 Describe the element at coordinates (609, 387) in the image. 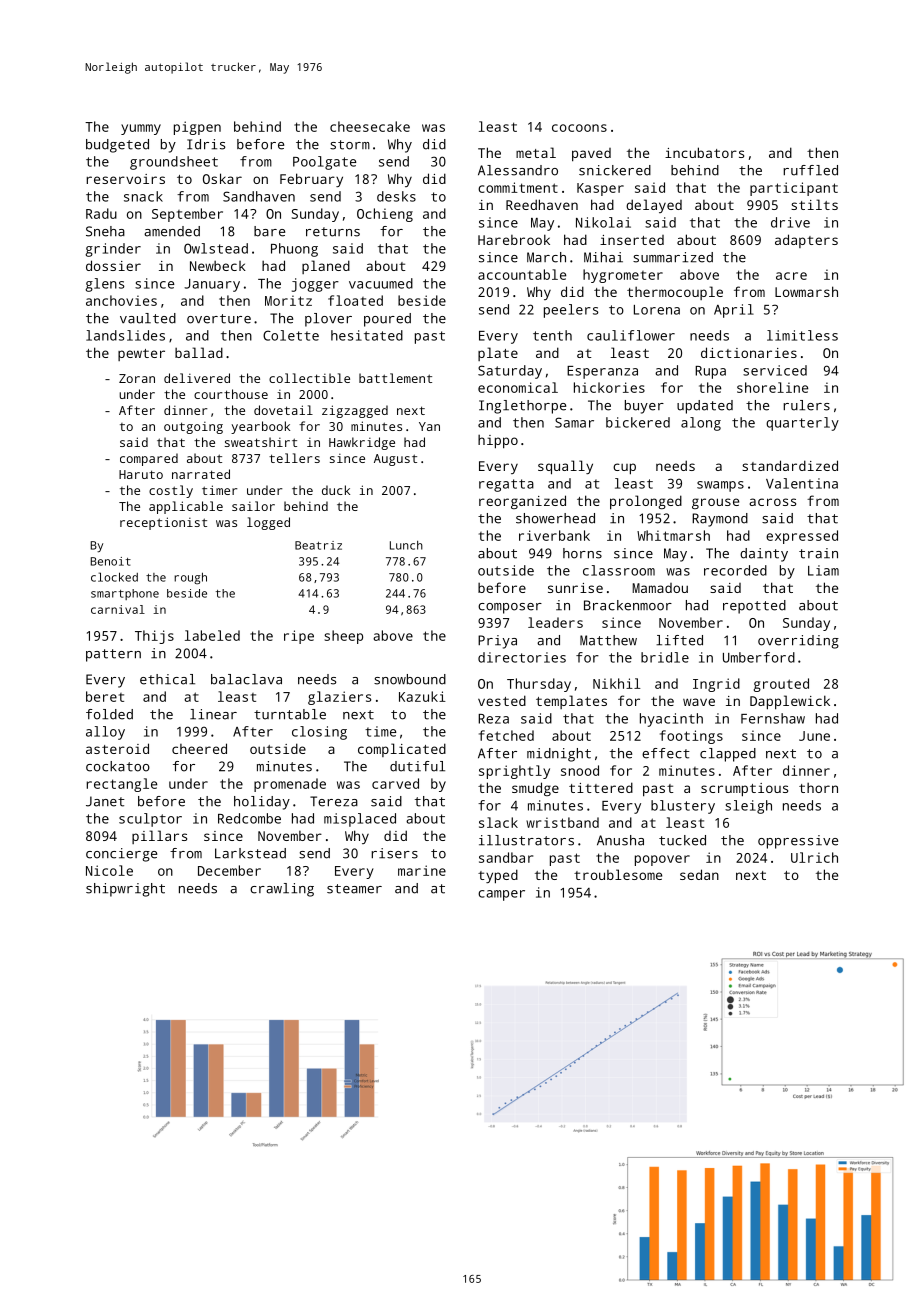

I see `hickories` at that location.
